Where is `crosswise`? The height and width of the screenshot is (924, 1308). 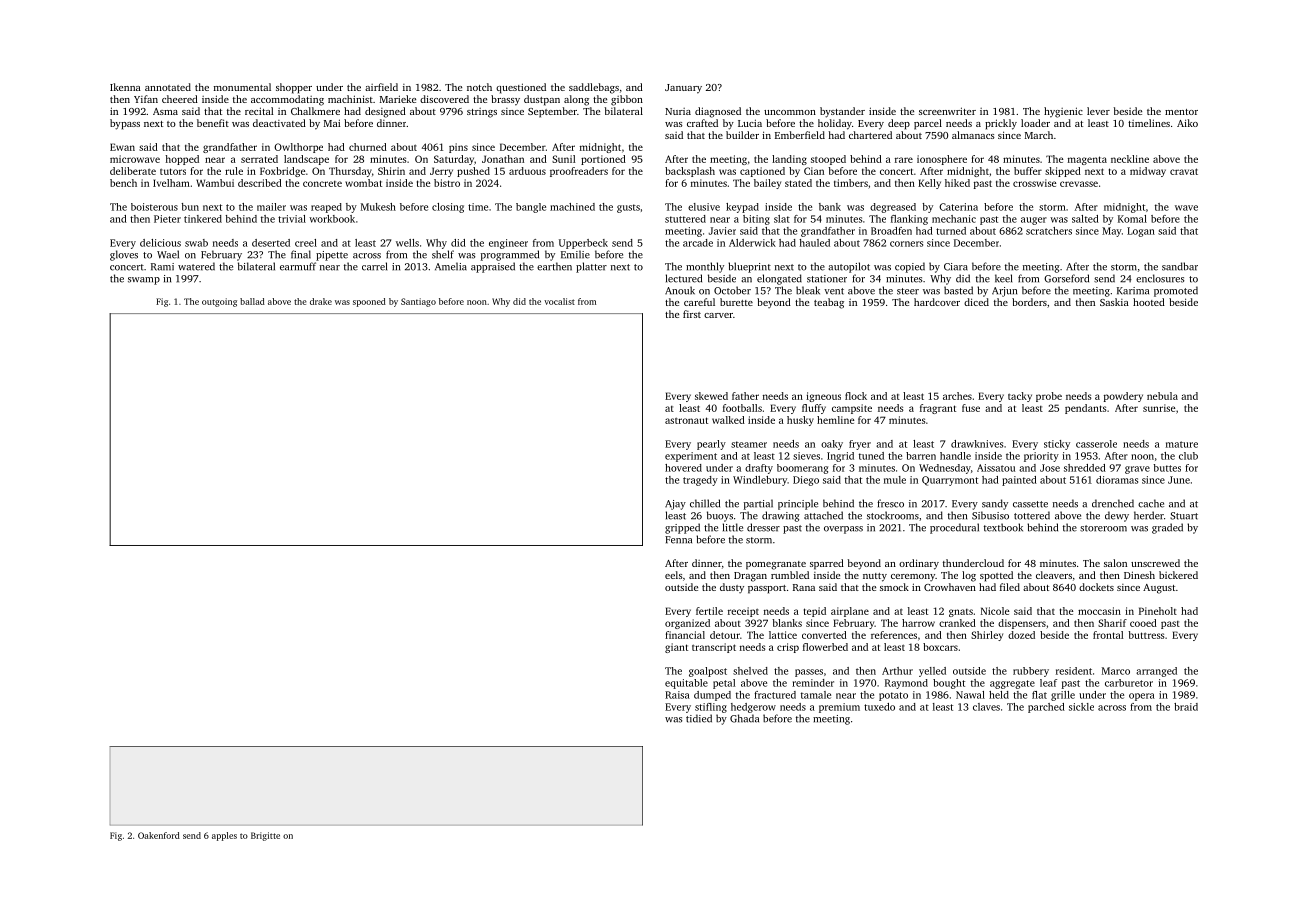
crosswise is located at coordinates (1034, 183).
